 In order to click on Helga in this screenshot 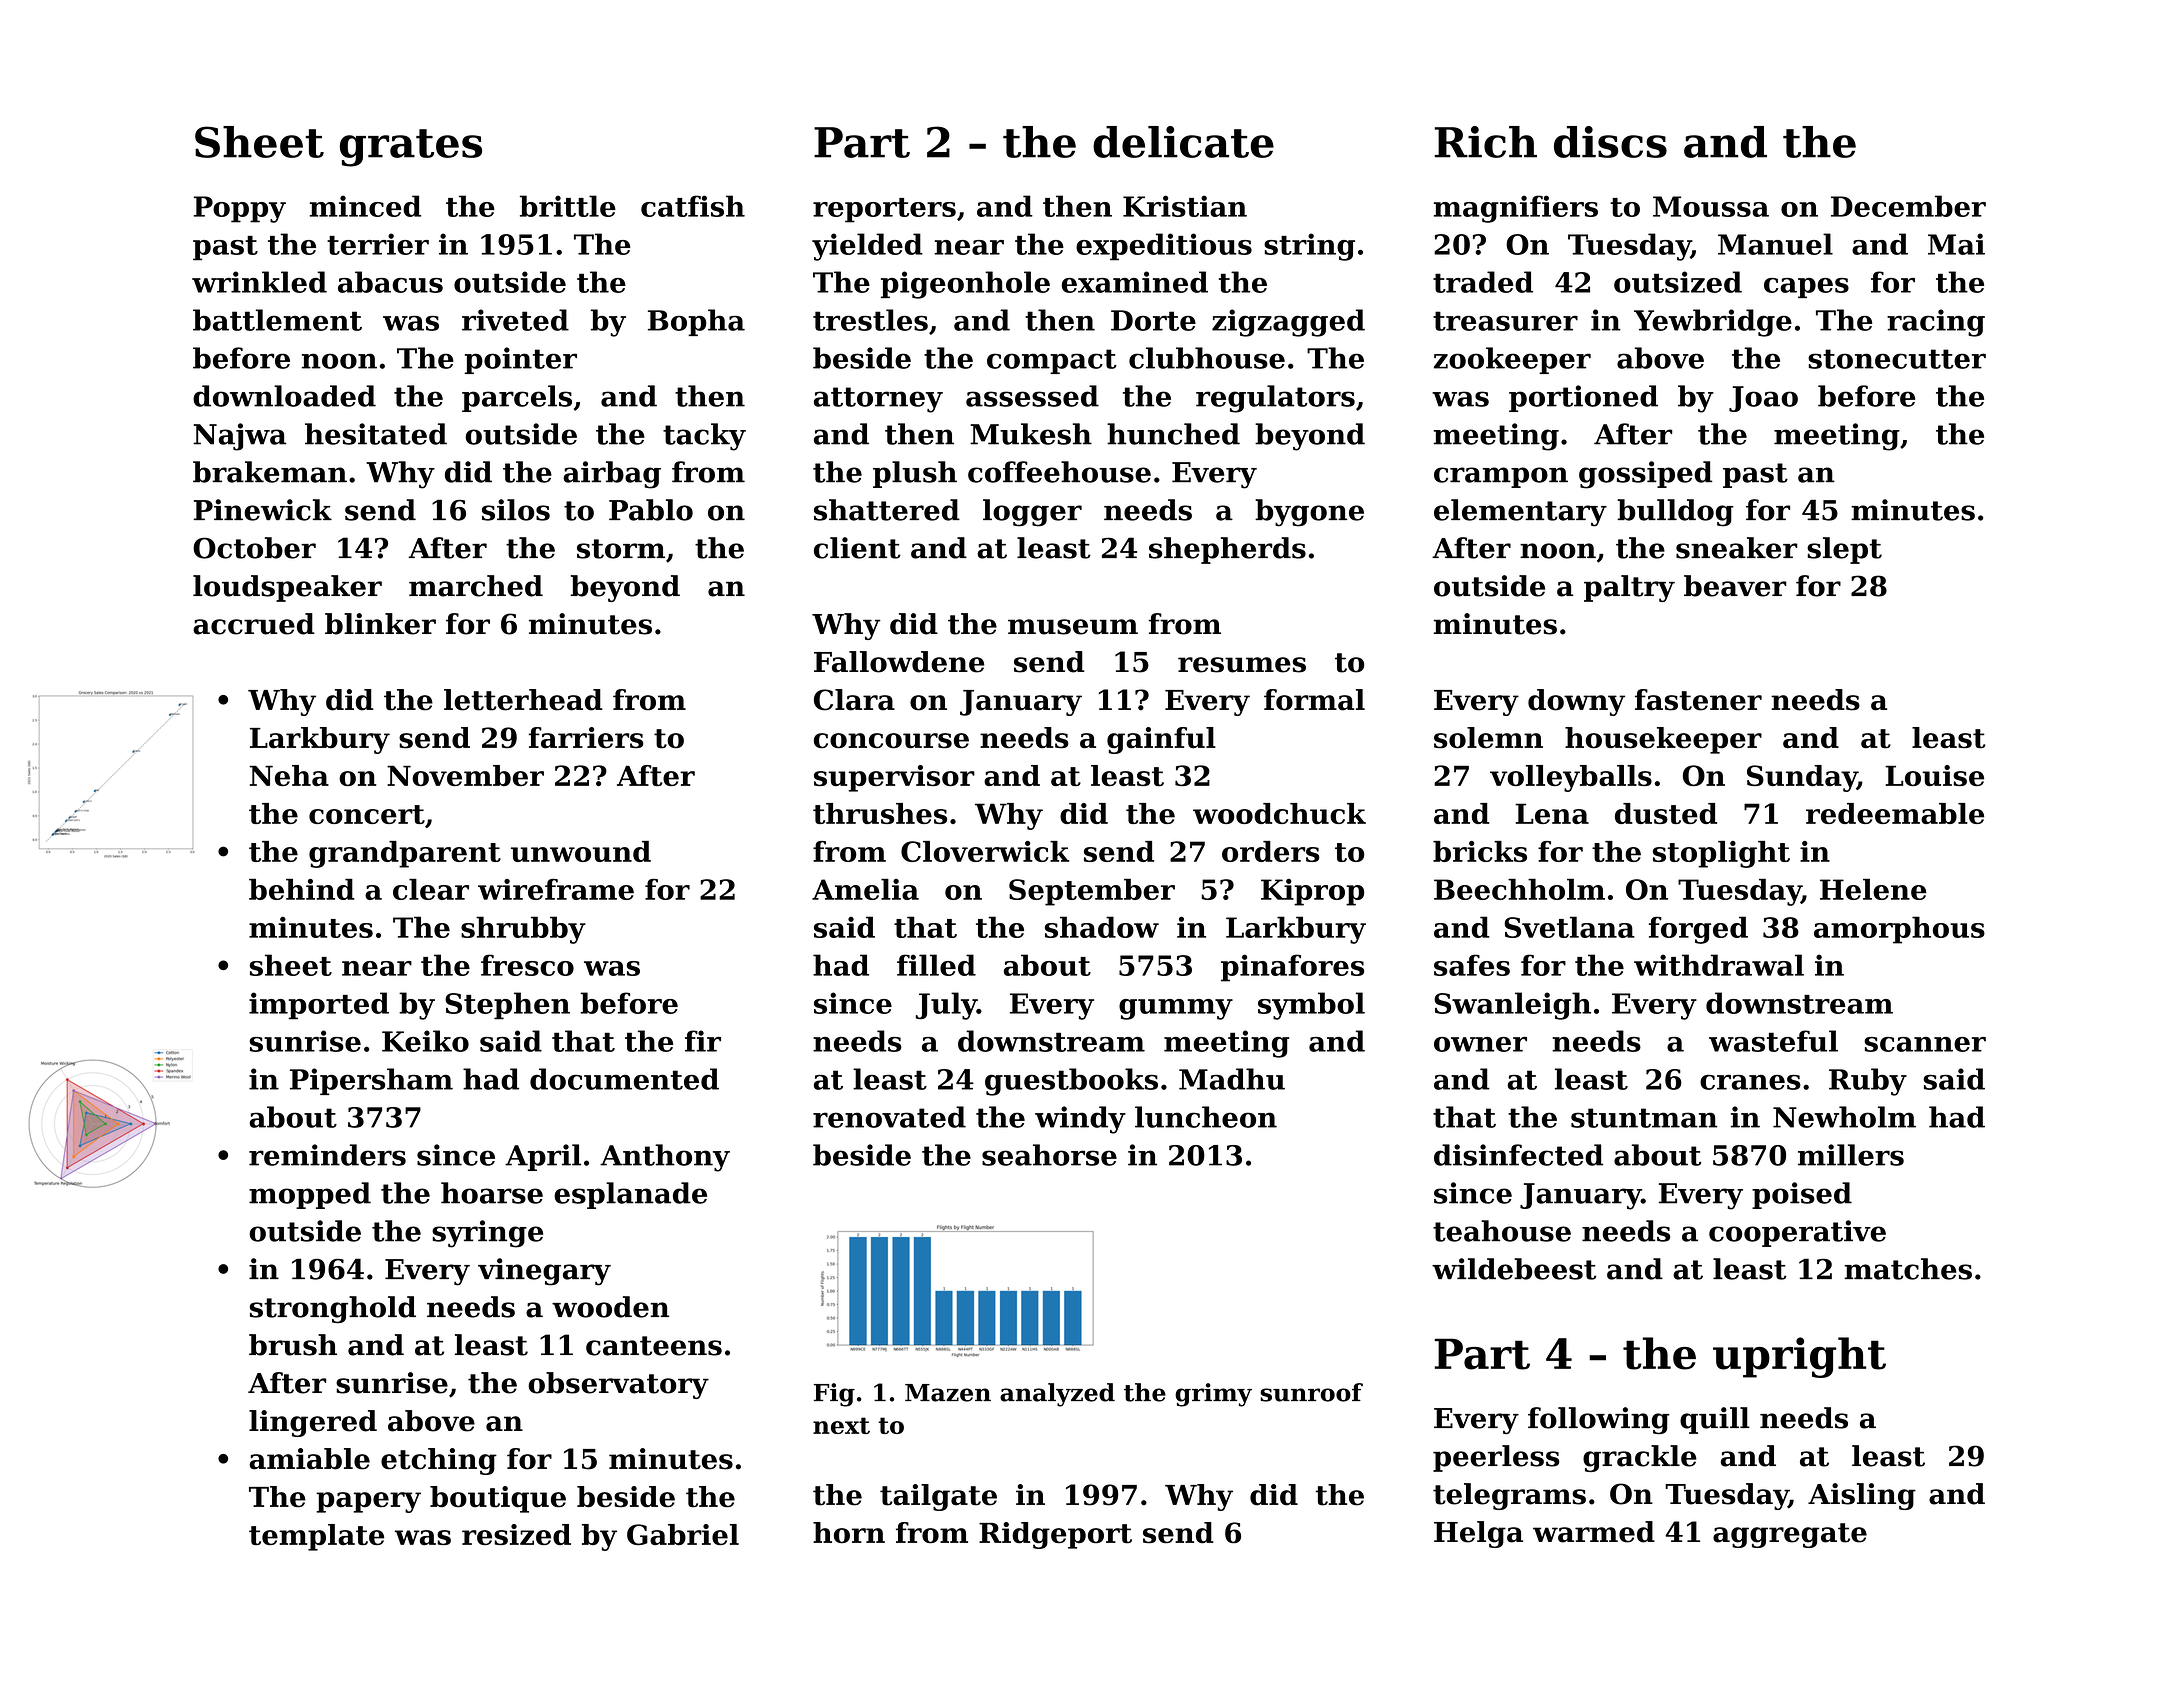, I will do `click(1478, 1534)`.
